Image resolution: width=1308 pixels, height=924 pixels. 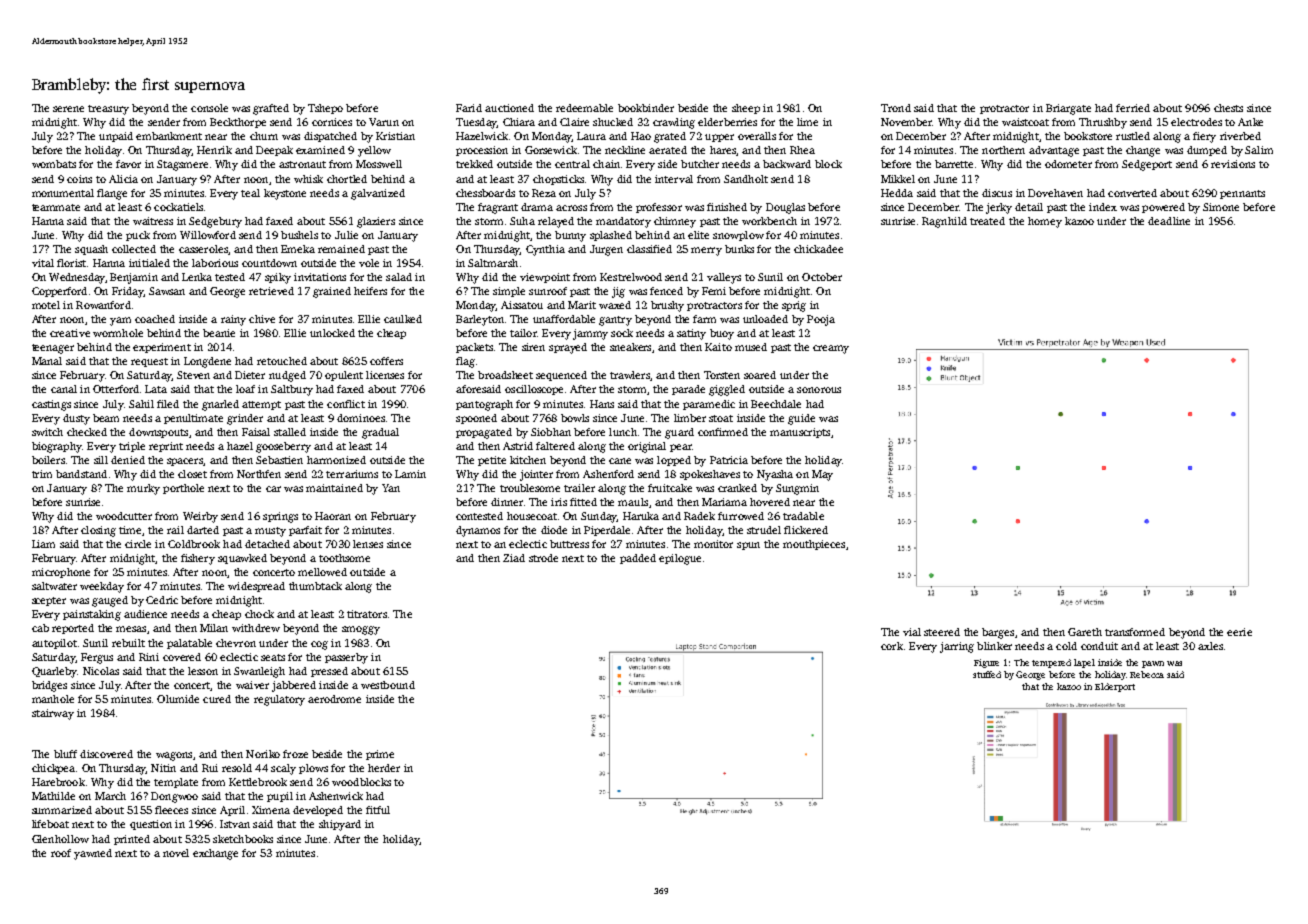 What do you see at coordinates (709, 405) in the image?
I see `paramedic` at bounding box center [709, 405].
